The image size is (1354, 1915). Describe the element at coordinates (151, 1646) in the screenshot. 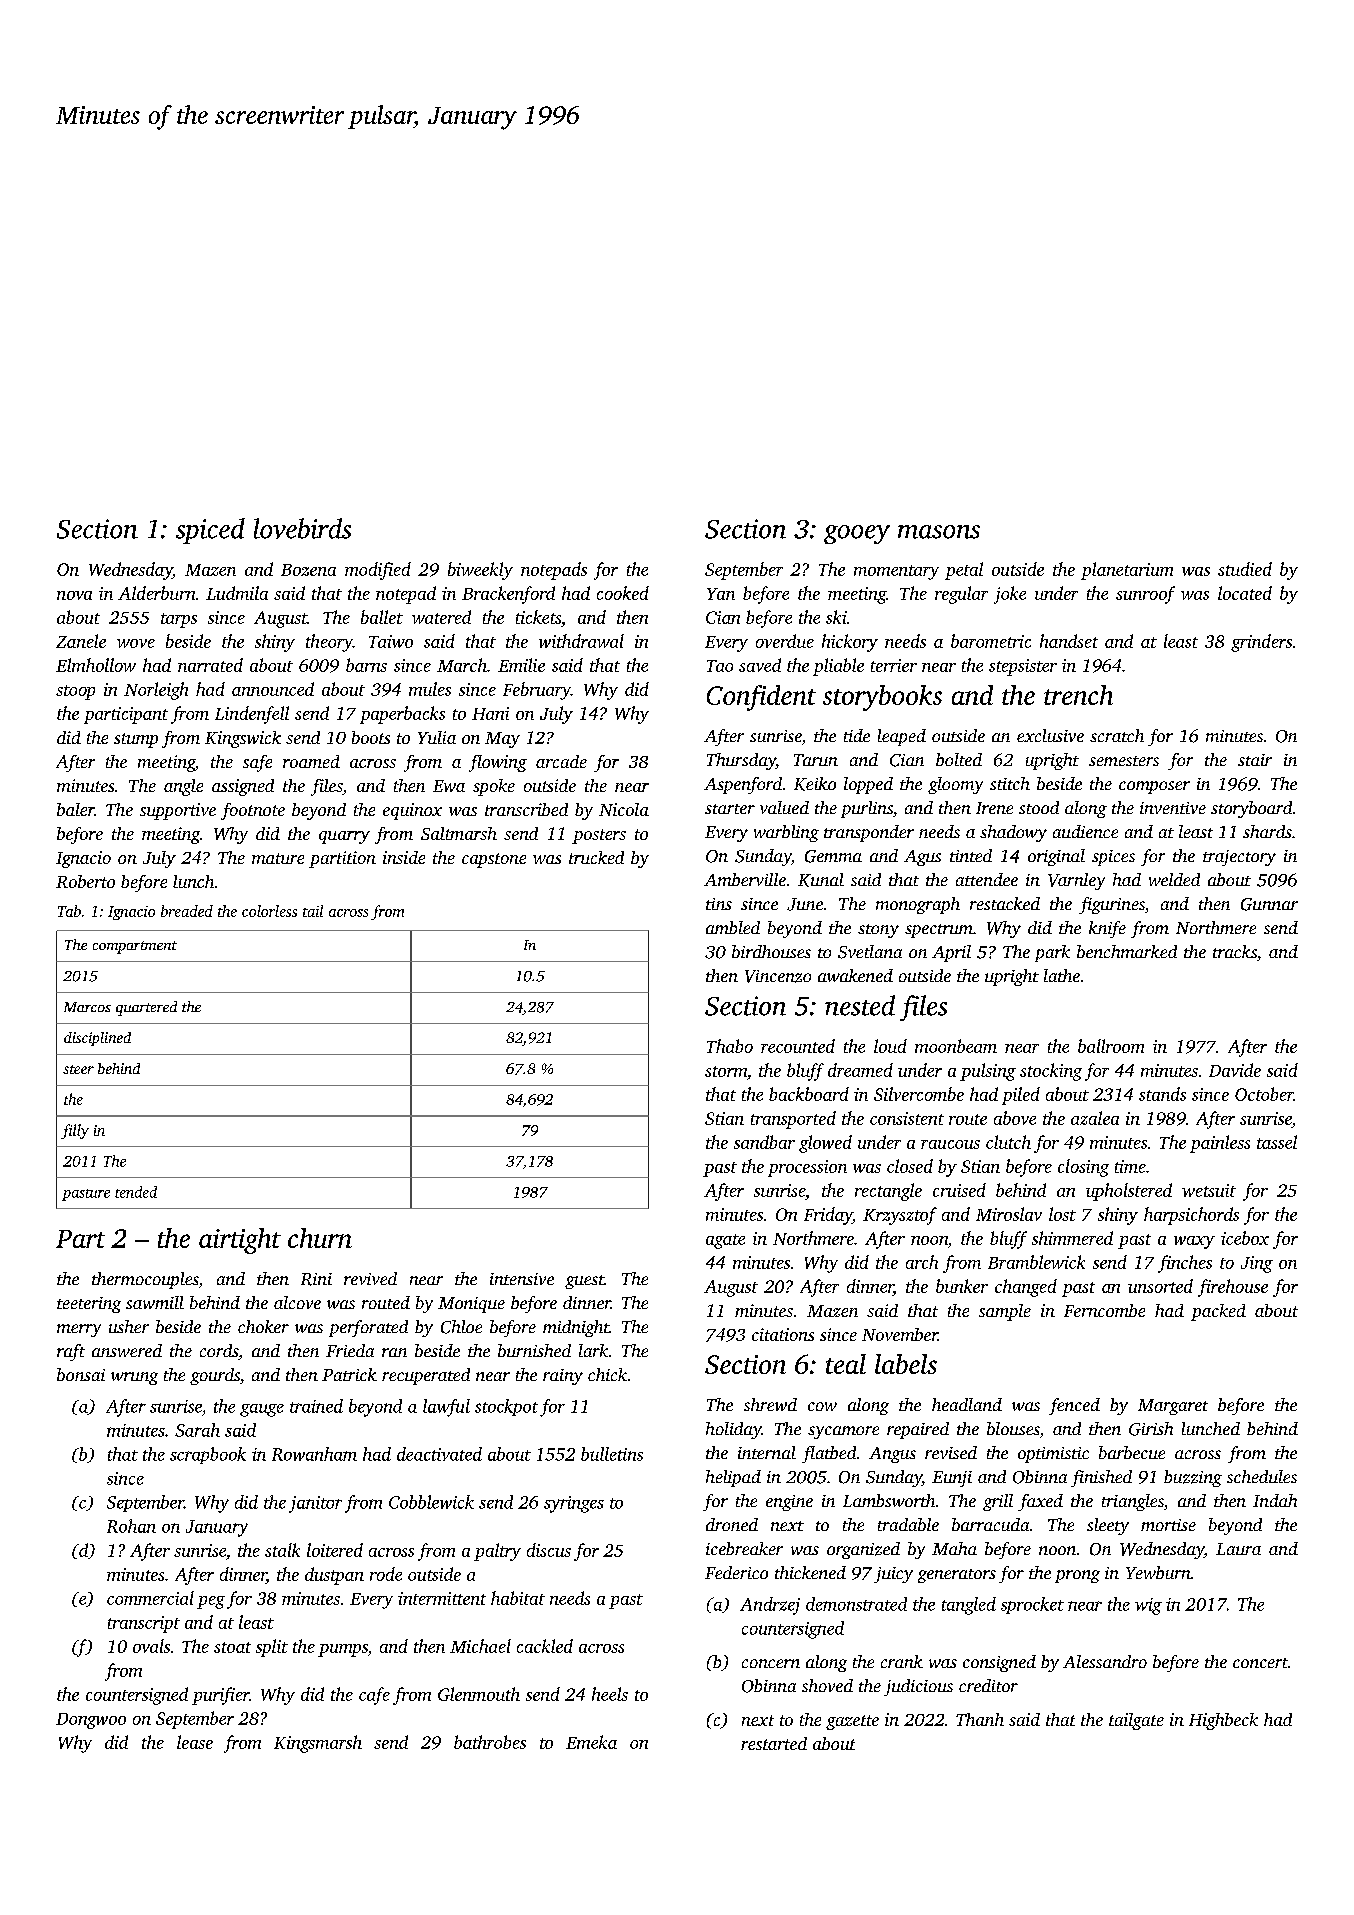

I see `ovals` at that location.
